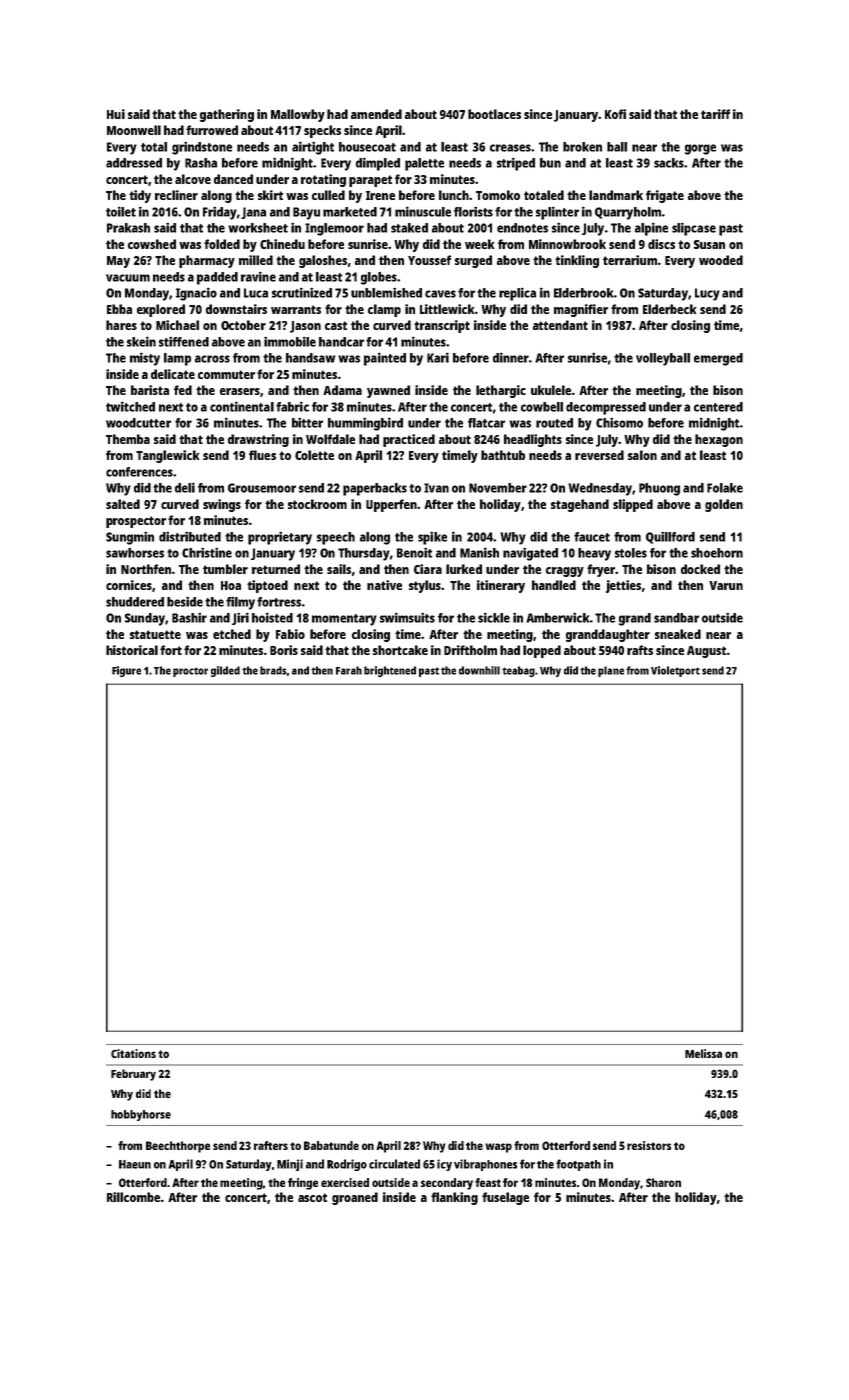 The image size is (849, 1400). Describe the element at coordinates (676, 618) in the screenshot. I see `sandbar` at that location.
